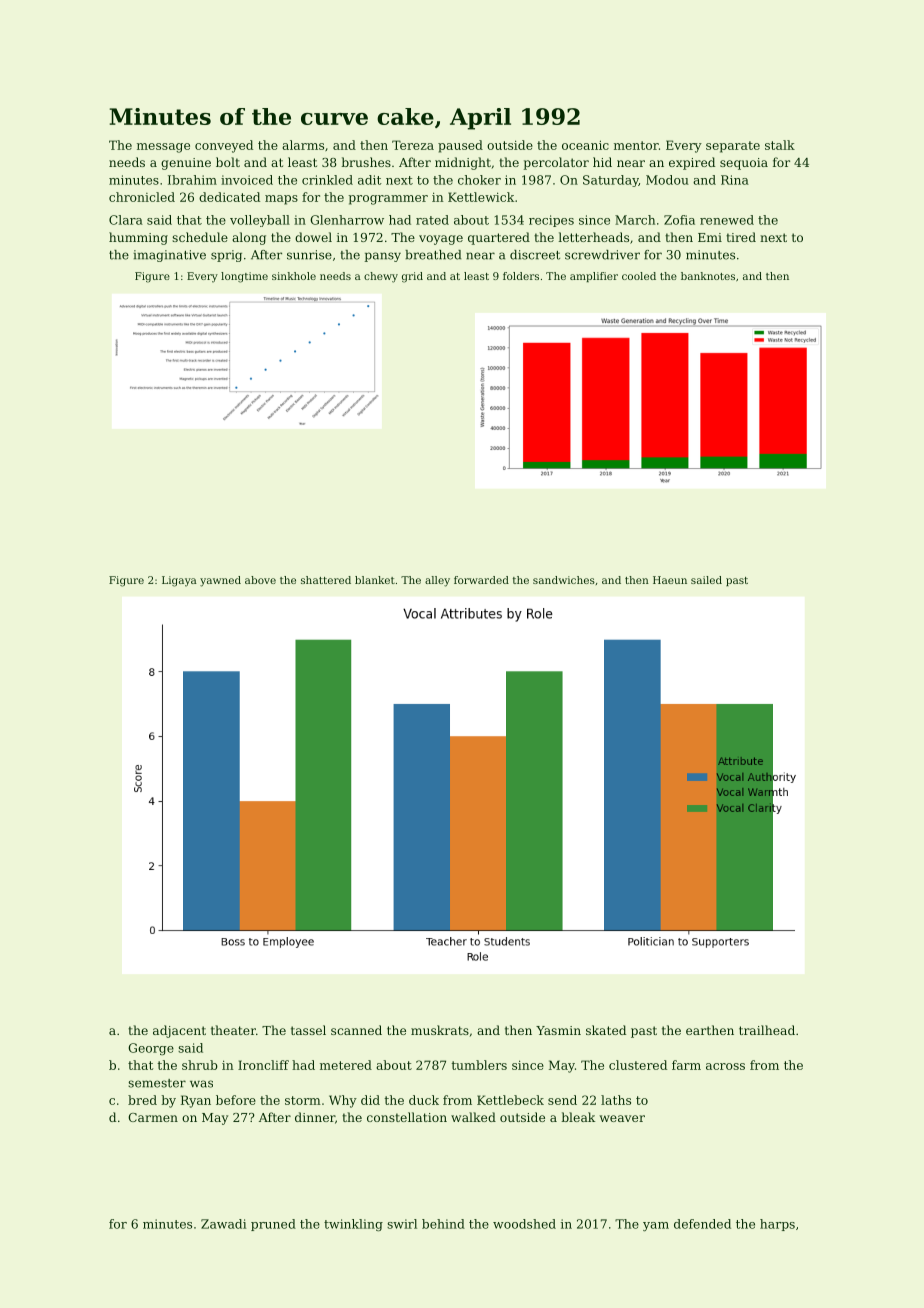 The width and height of the image is (924, 1308). Describe the element at coordinates (223, 1224) in the image. I see `Zawadi` at that location.
